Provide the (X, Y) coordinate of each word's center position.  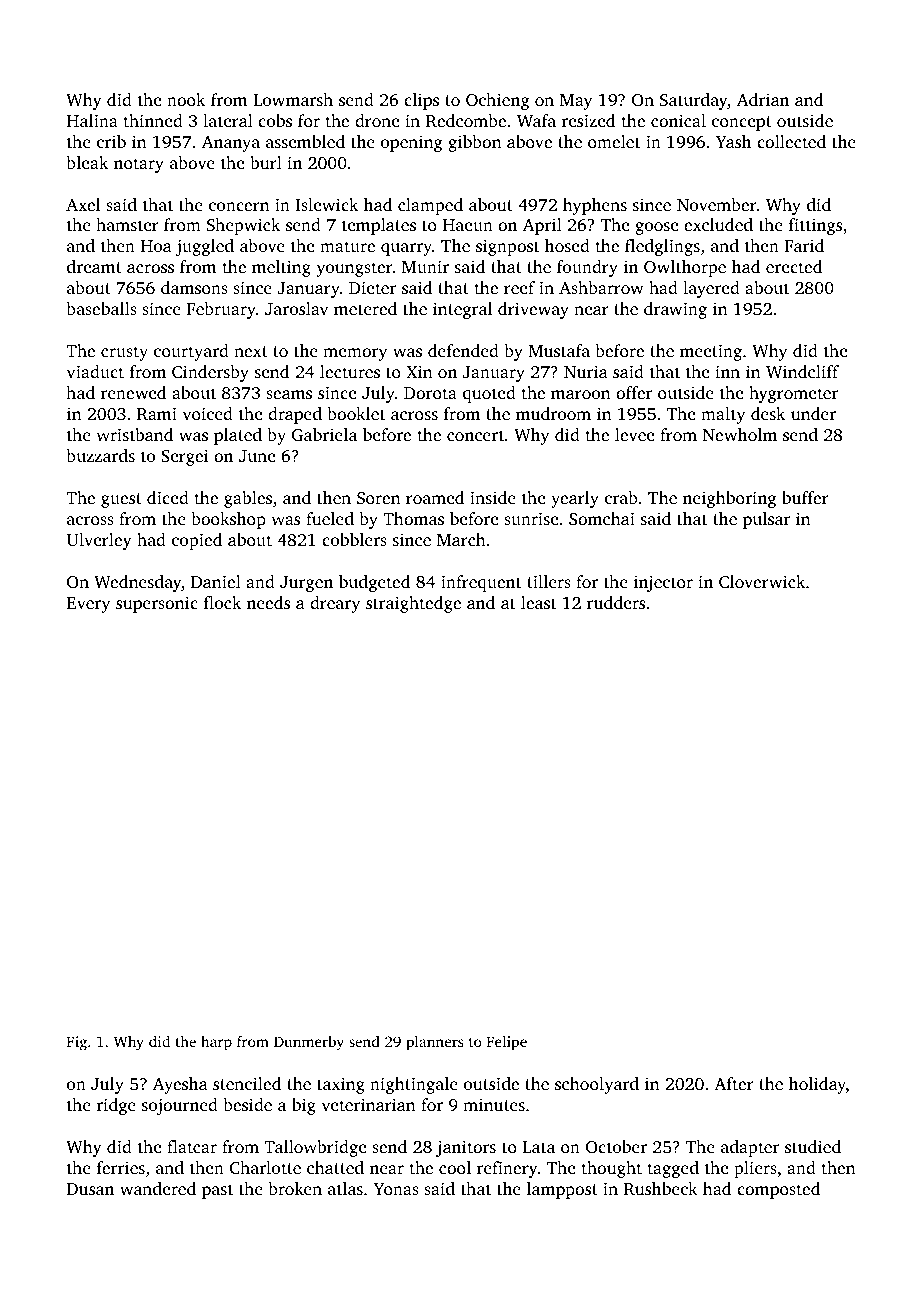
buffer (805, 497)
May (576, 102)
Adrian (763, 99)
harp (216, 1043)
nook (186, 99)
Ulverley (99, 541)
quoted (489, 394)
